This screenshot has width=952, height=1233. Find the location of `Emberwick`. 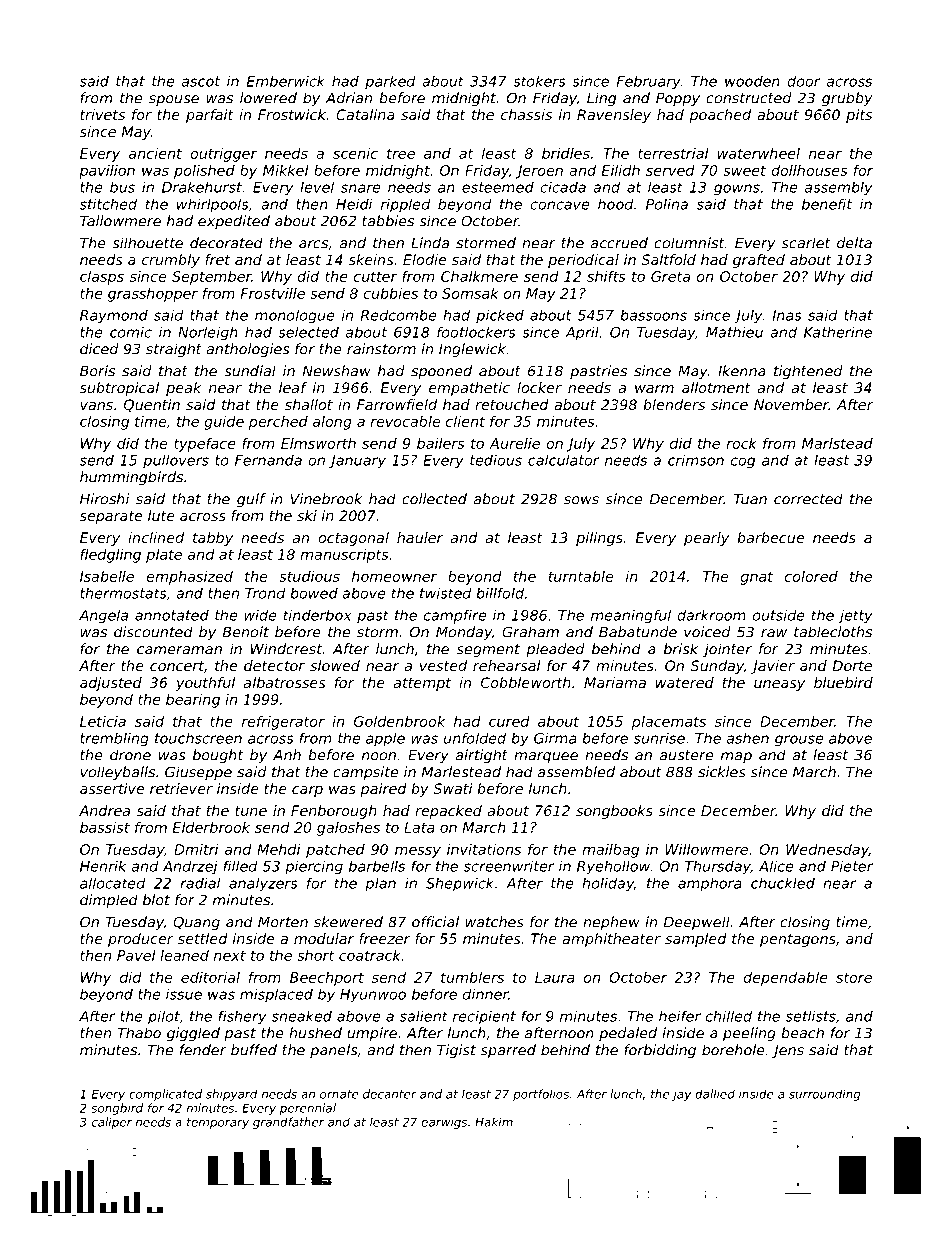

Emberwick is located at coordinates (286, 81).
